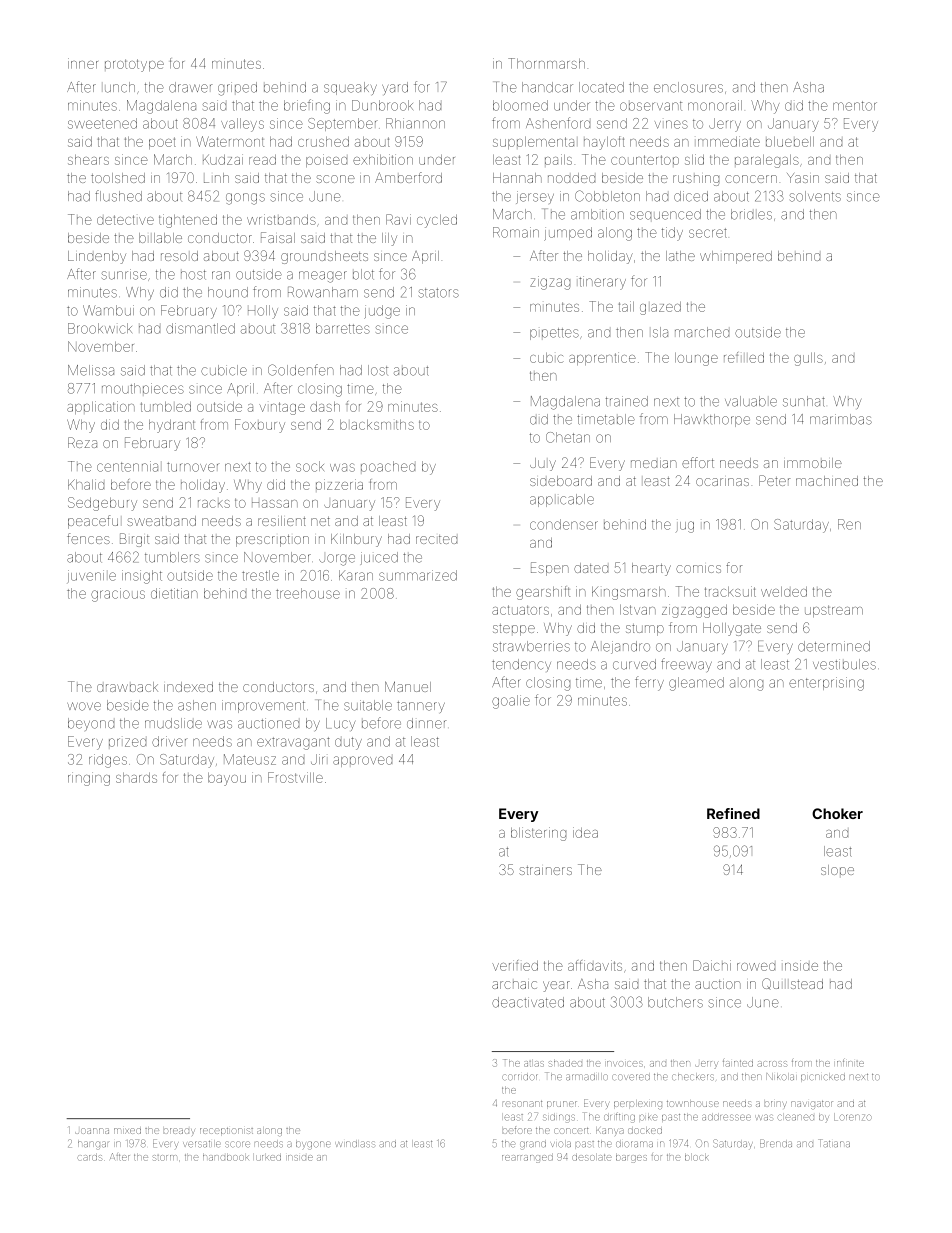  Describe the element at coordinates (227, 779) in the screenshot. I see `bayou` at that location.
